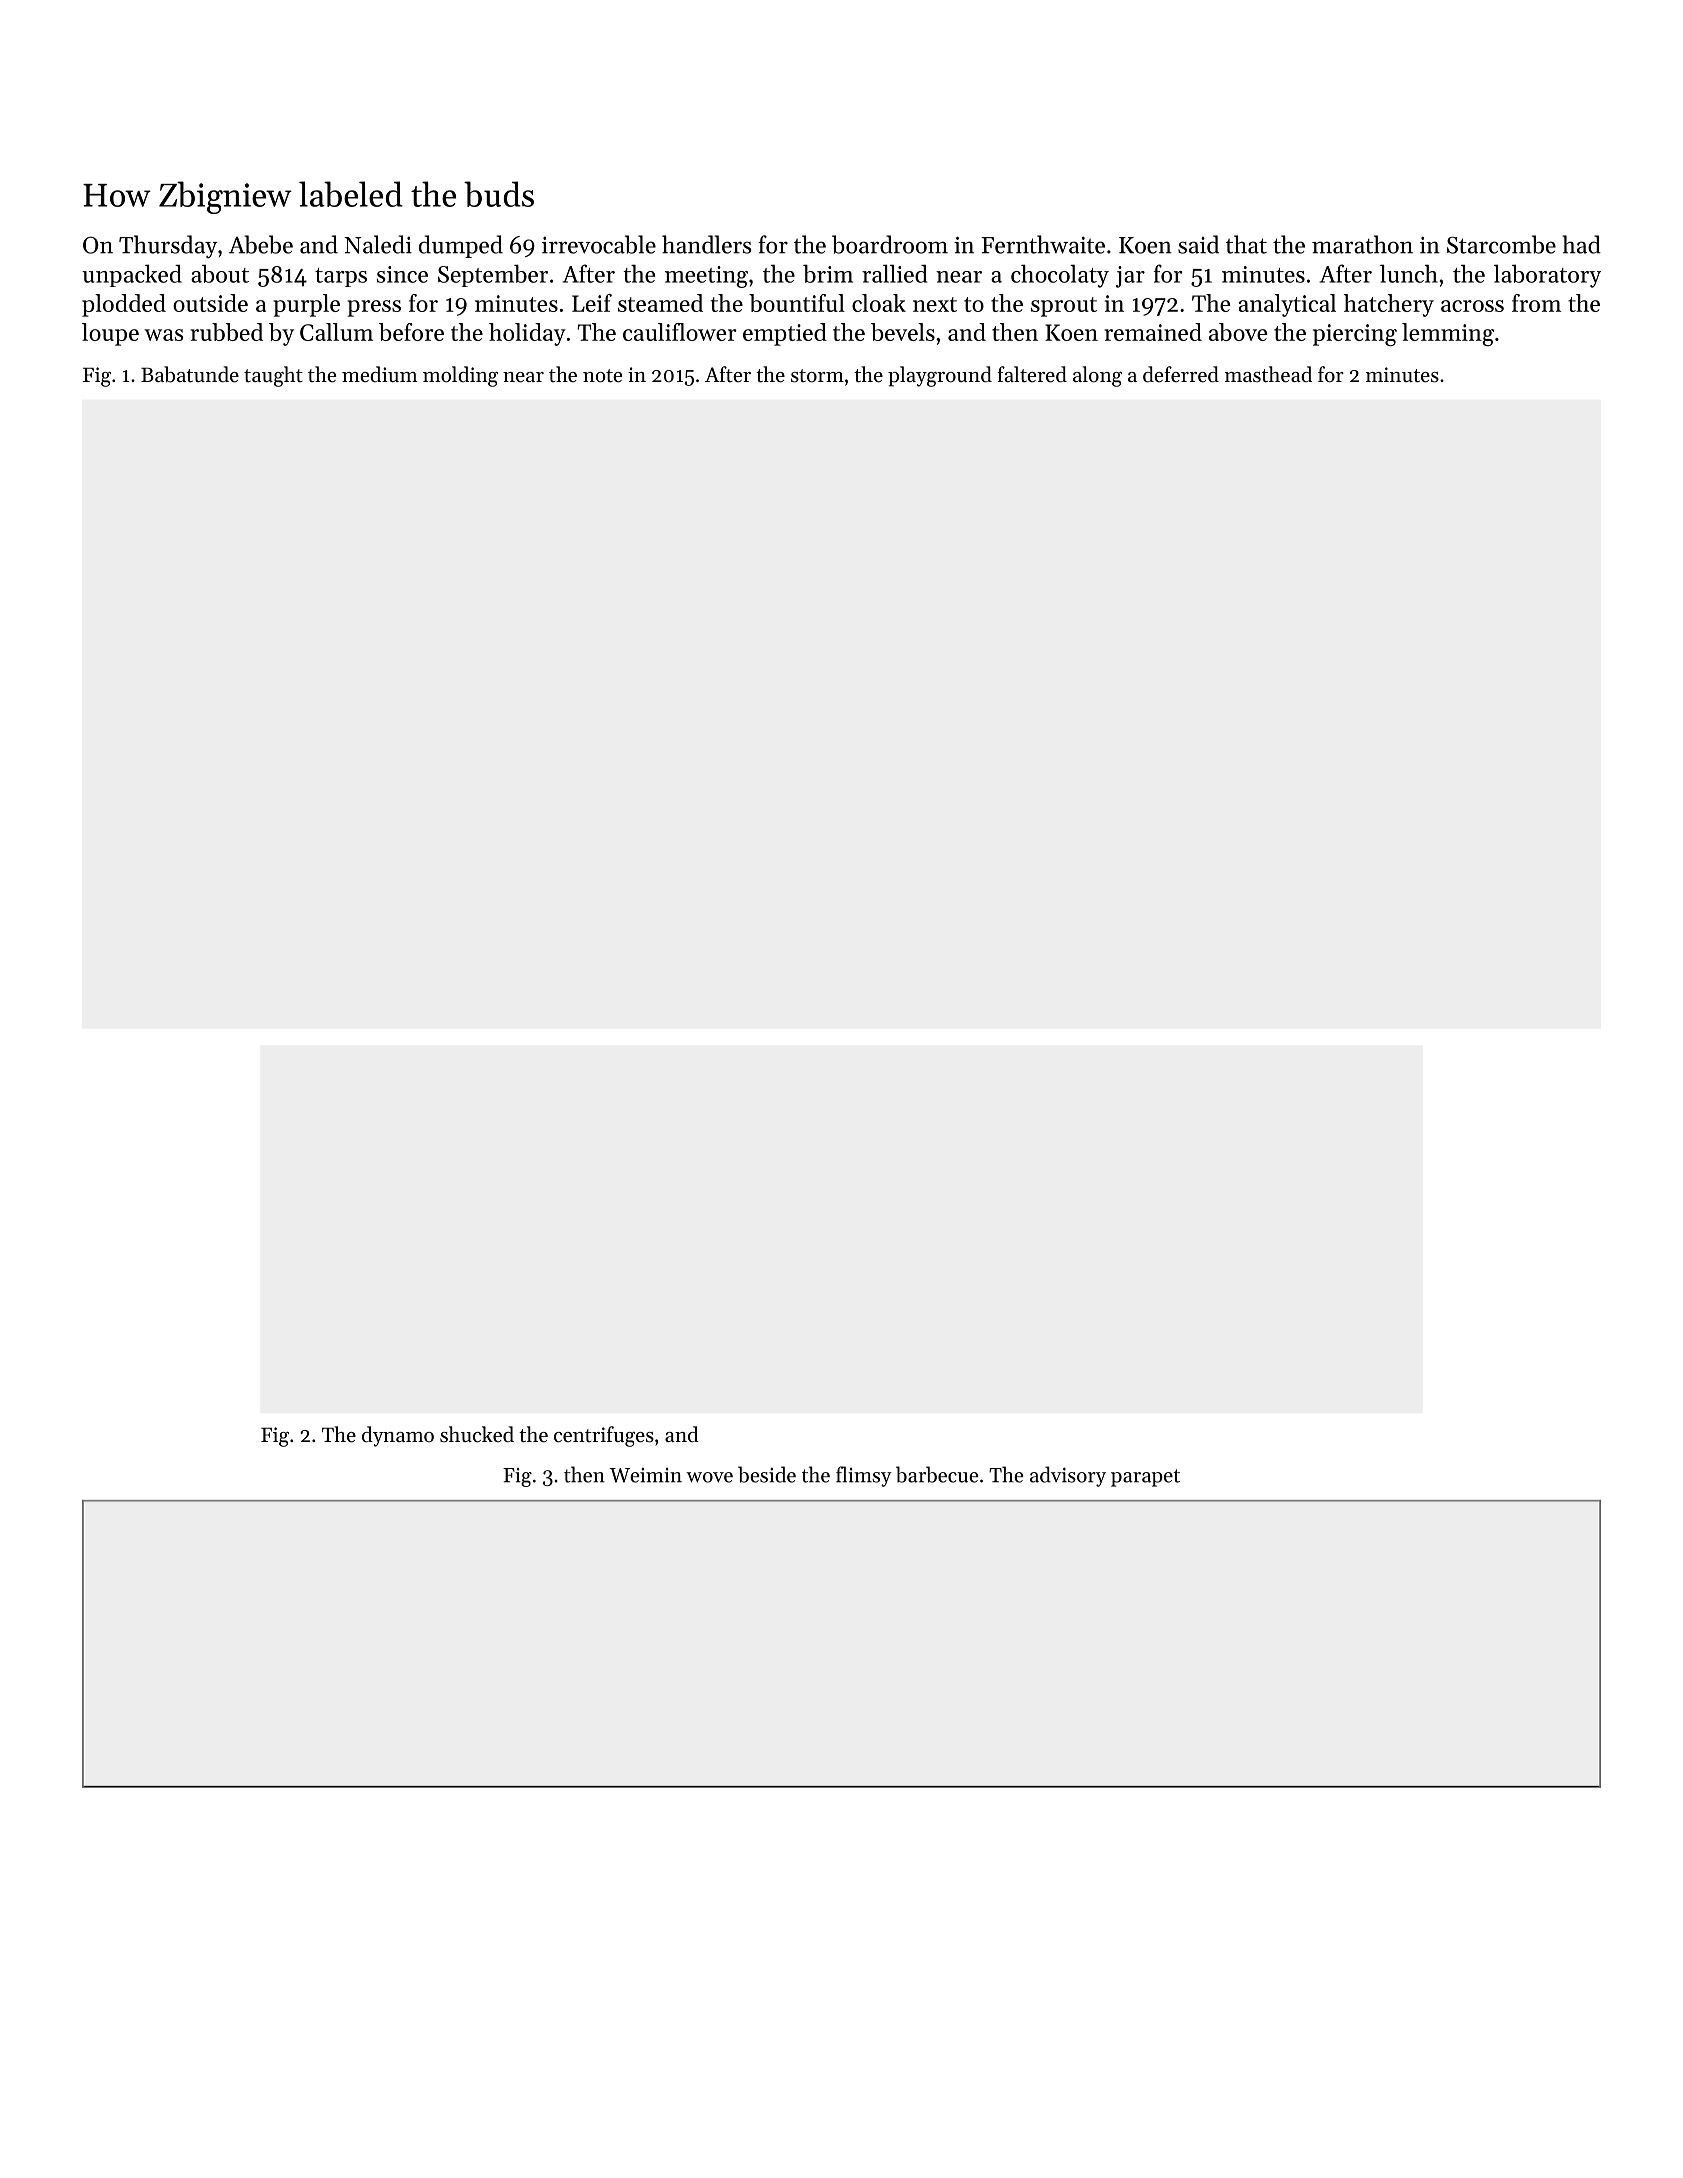  Describe the element at coordinates (1268, 374) in the image. I see `masthead` at that location.
